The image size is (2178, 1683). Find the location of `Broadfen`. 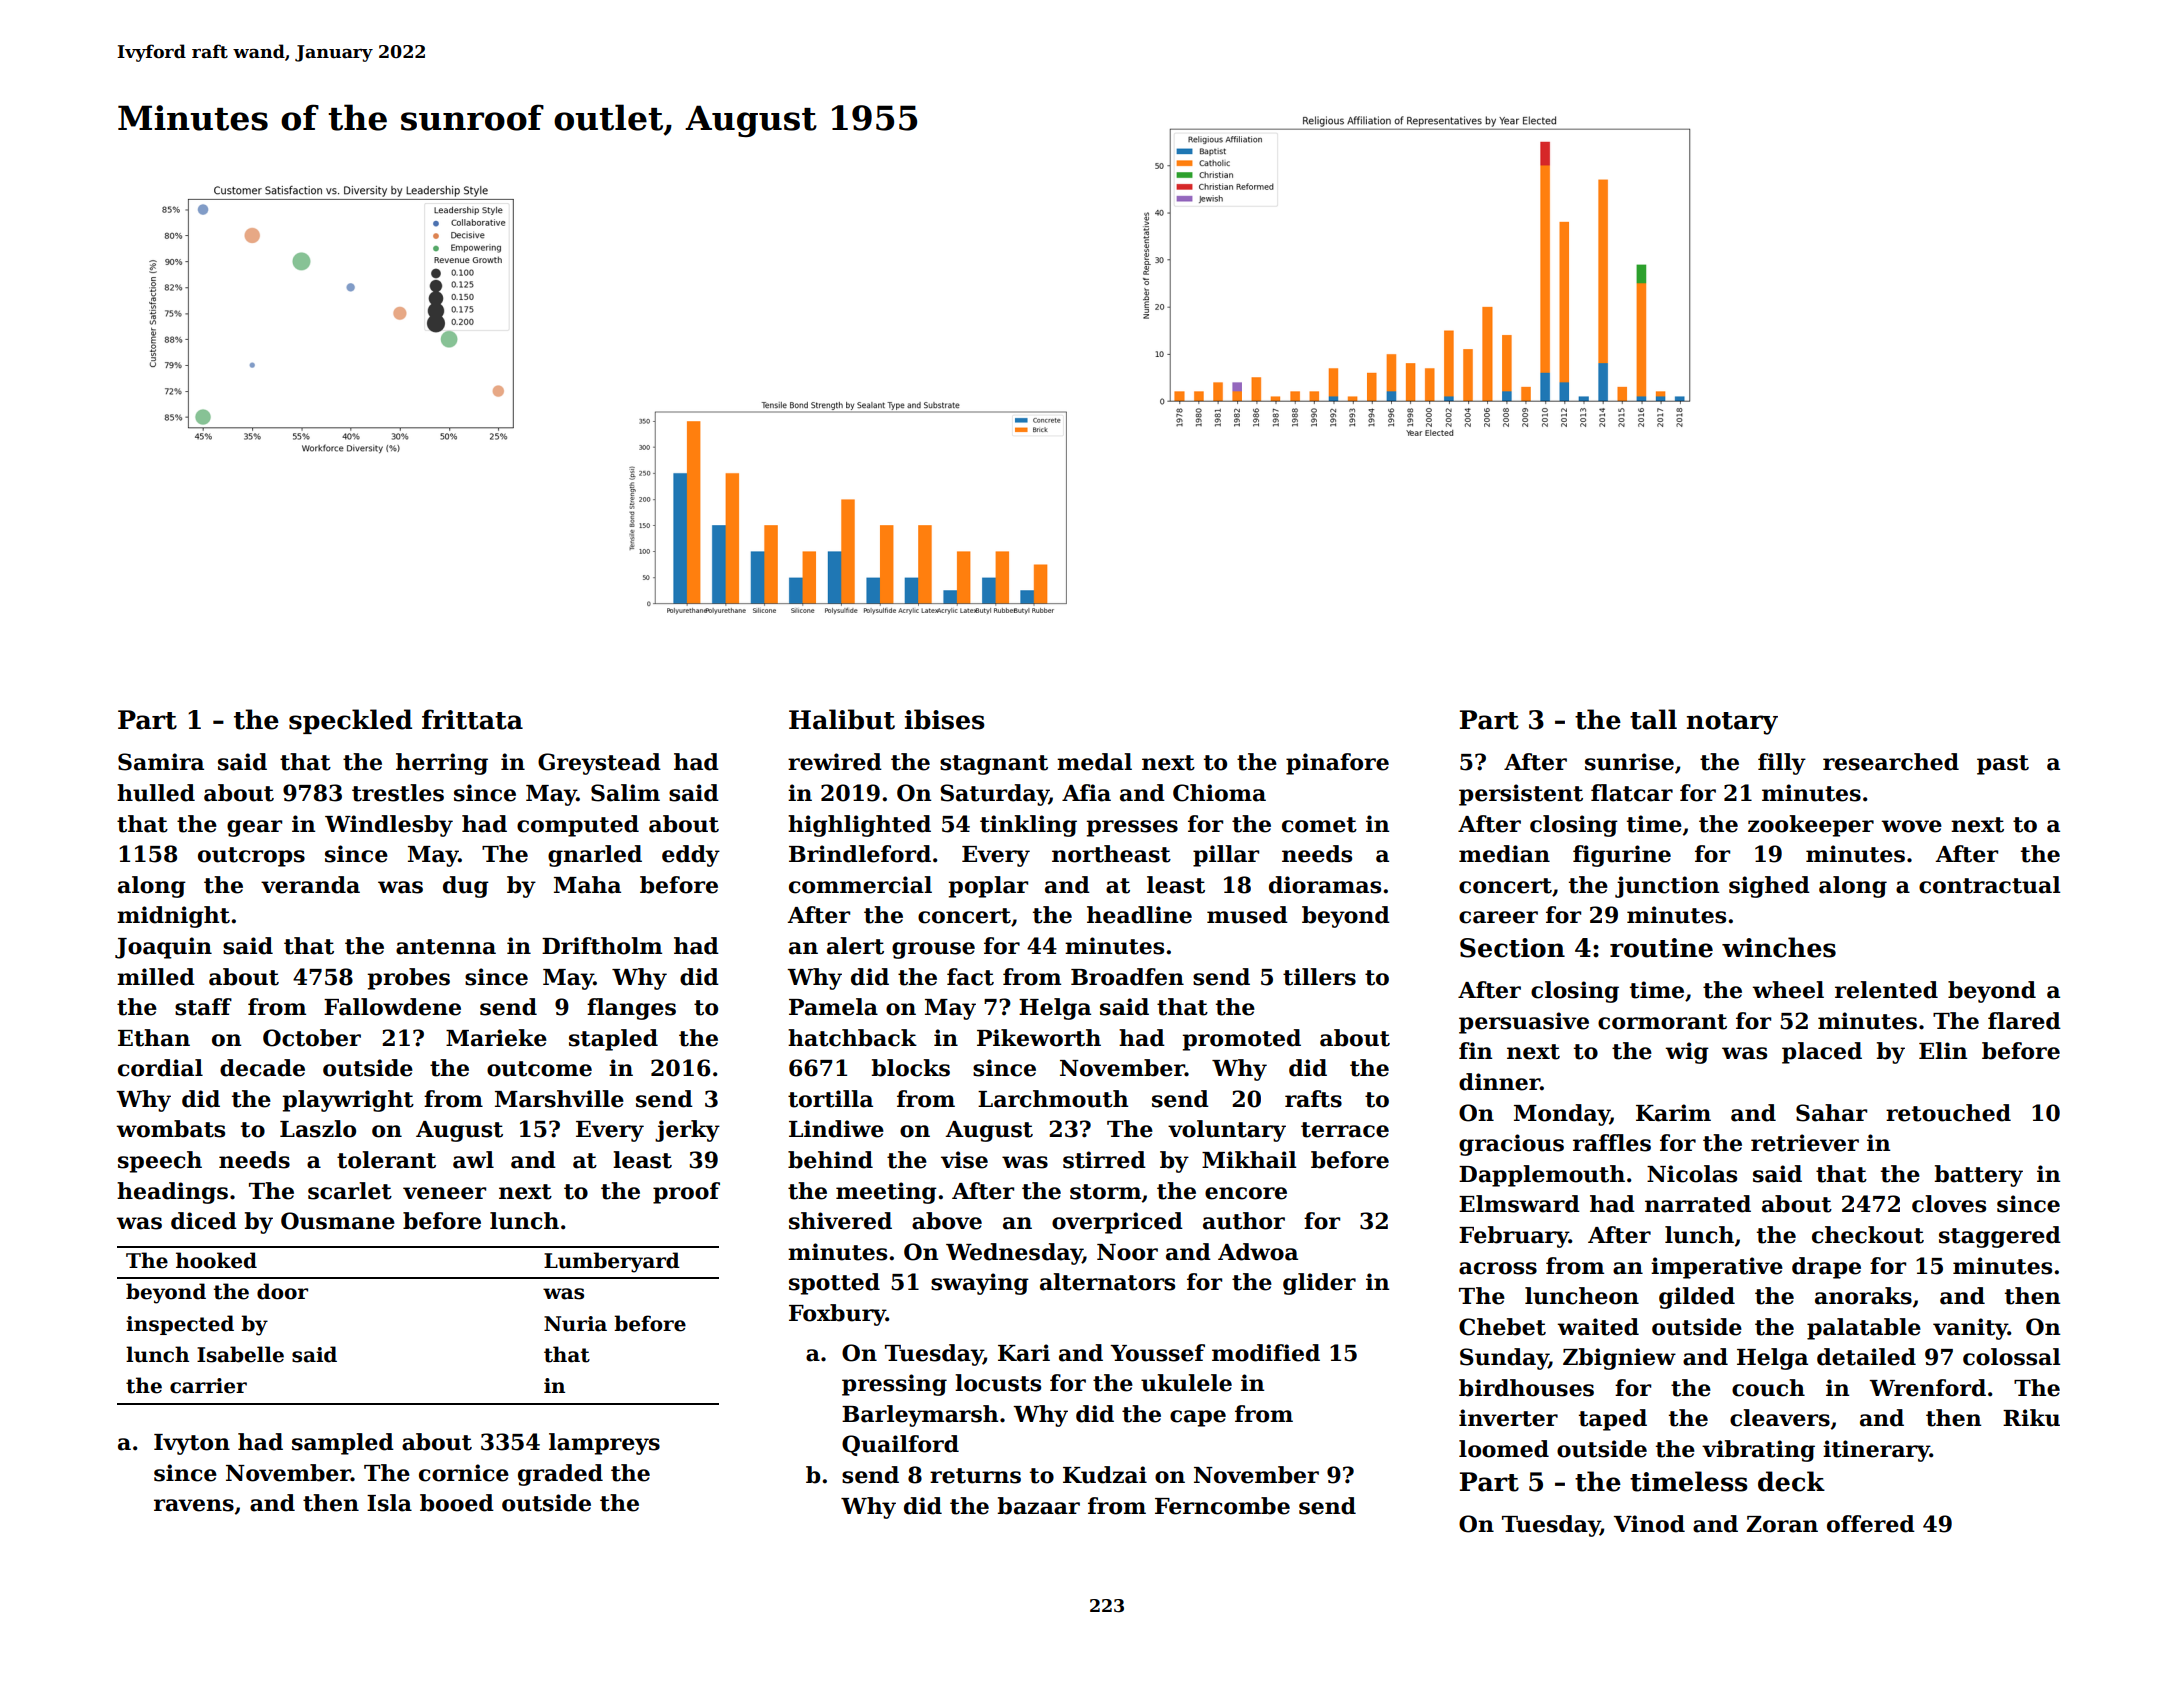

Broadfen is located at coordinates (1127, 977).
